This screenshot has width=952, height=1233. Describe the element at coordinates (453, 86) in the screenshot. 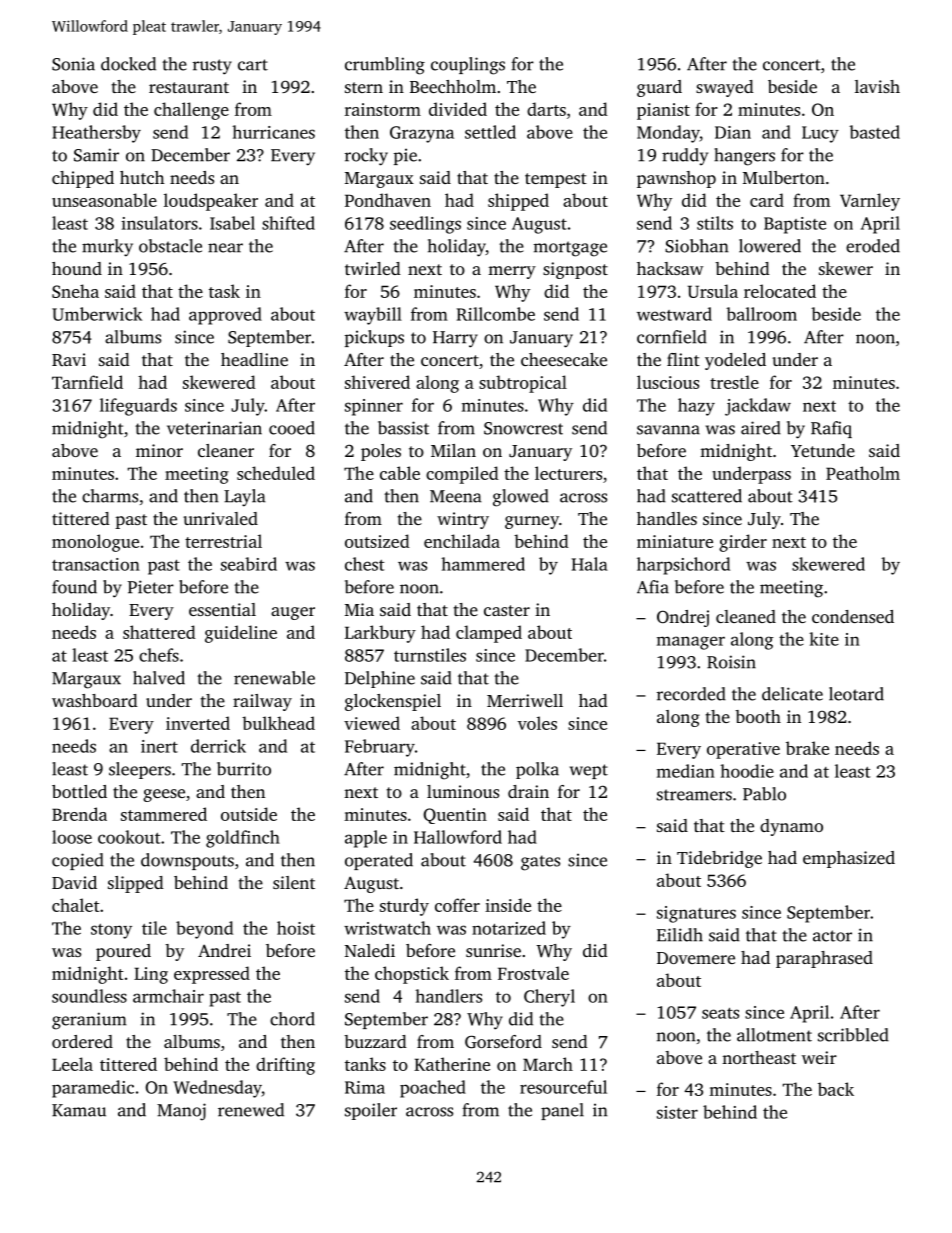

I see `Beechholm` at that location.
